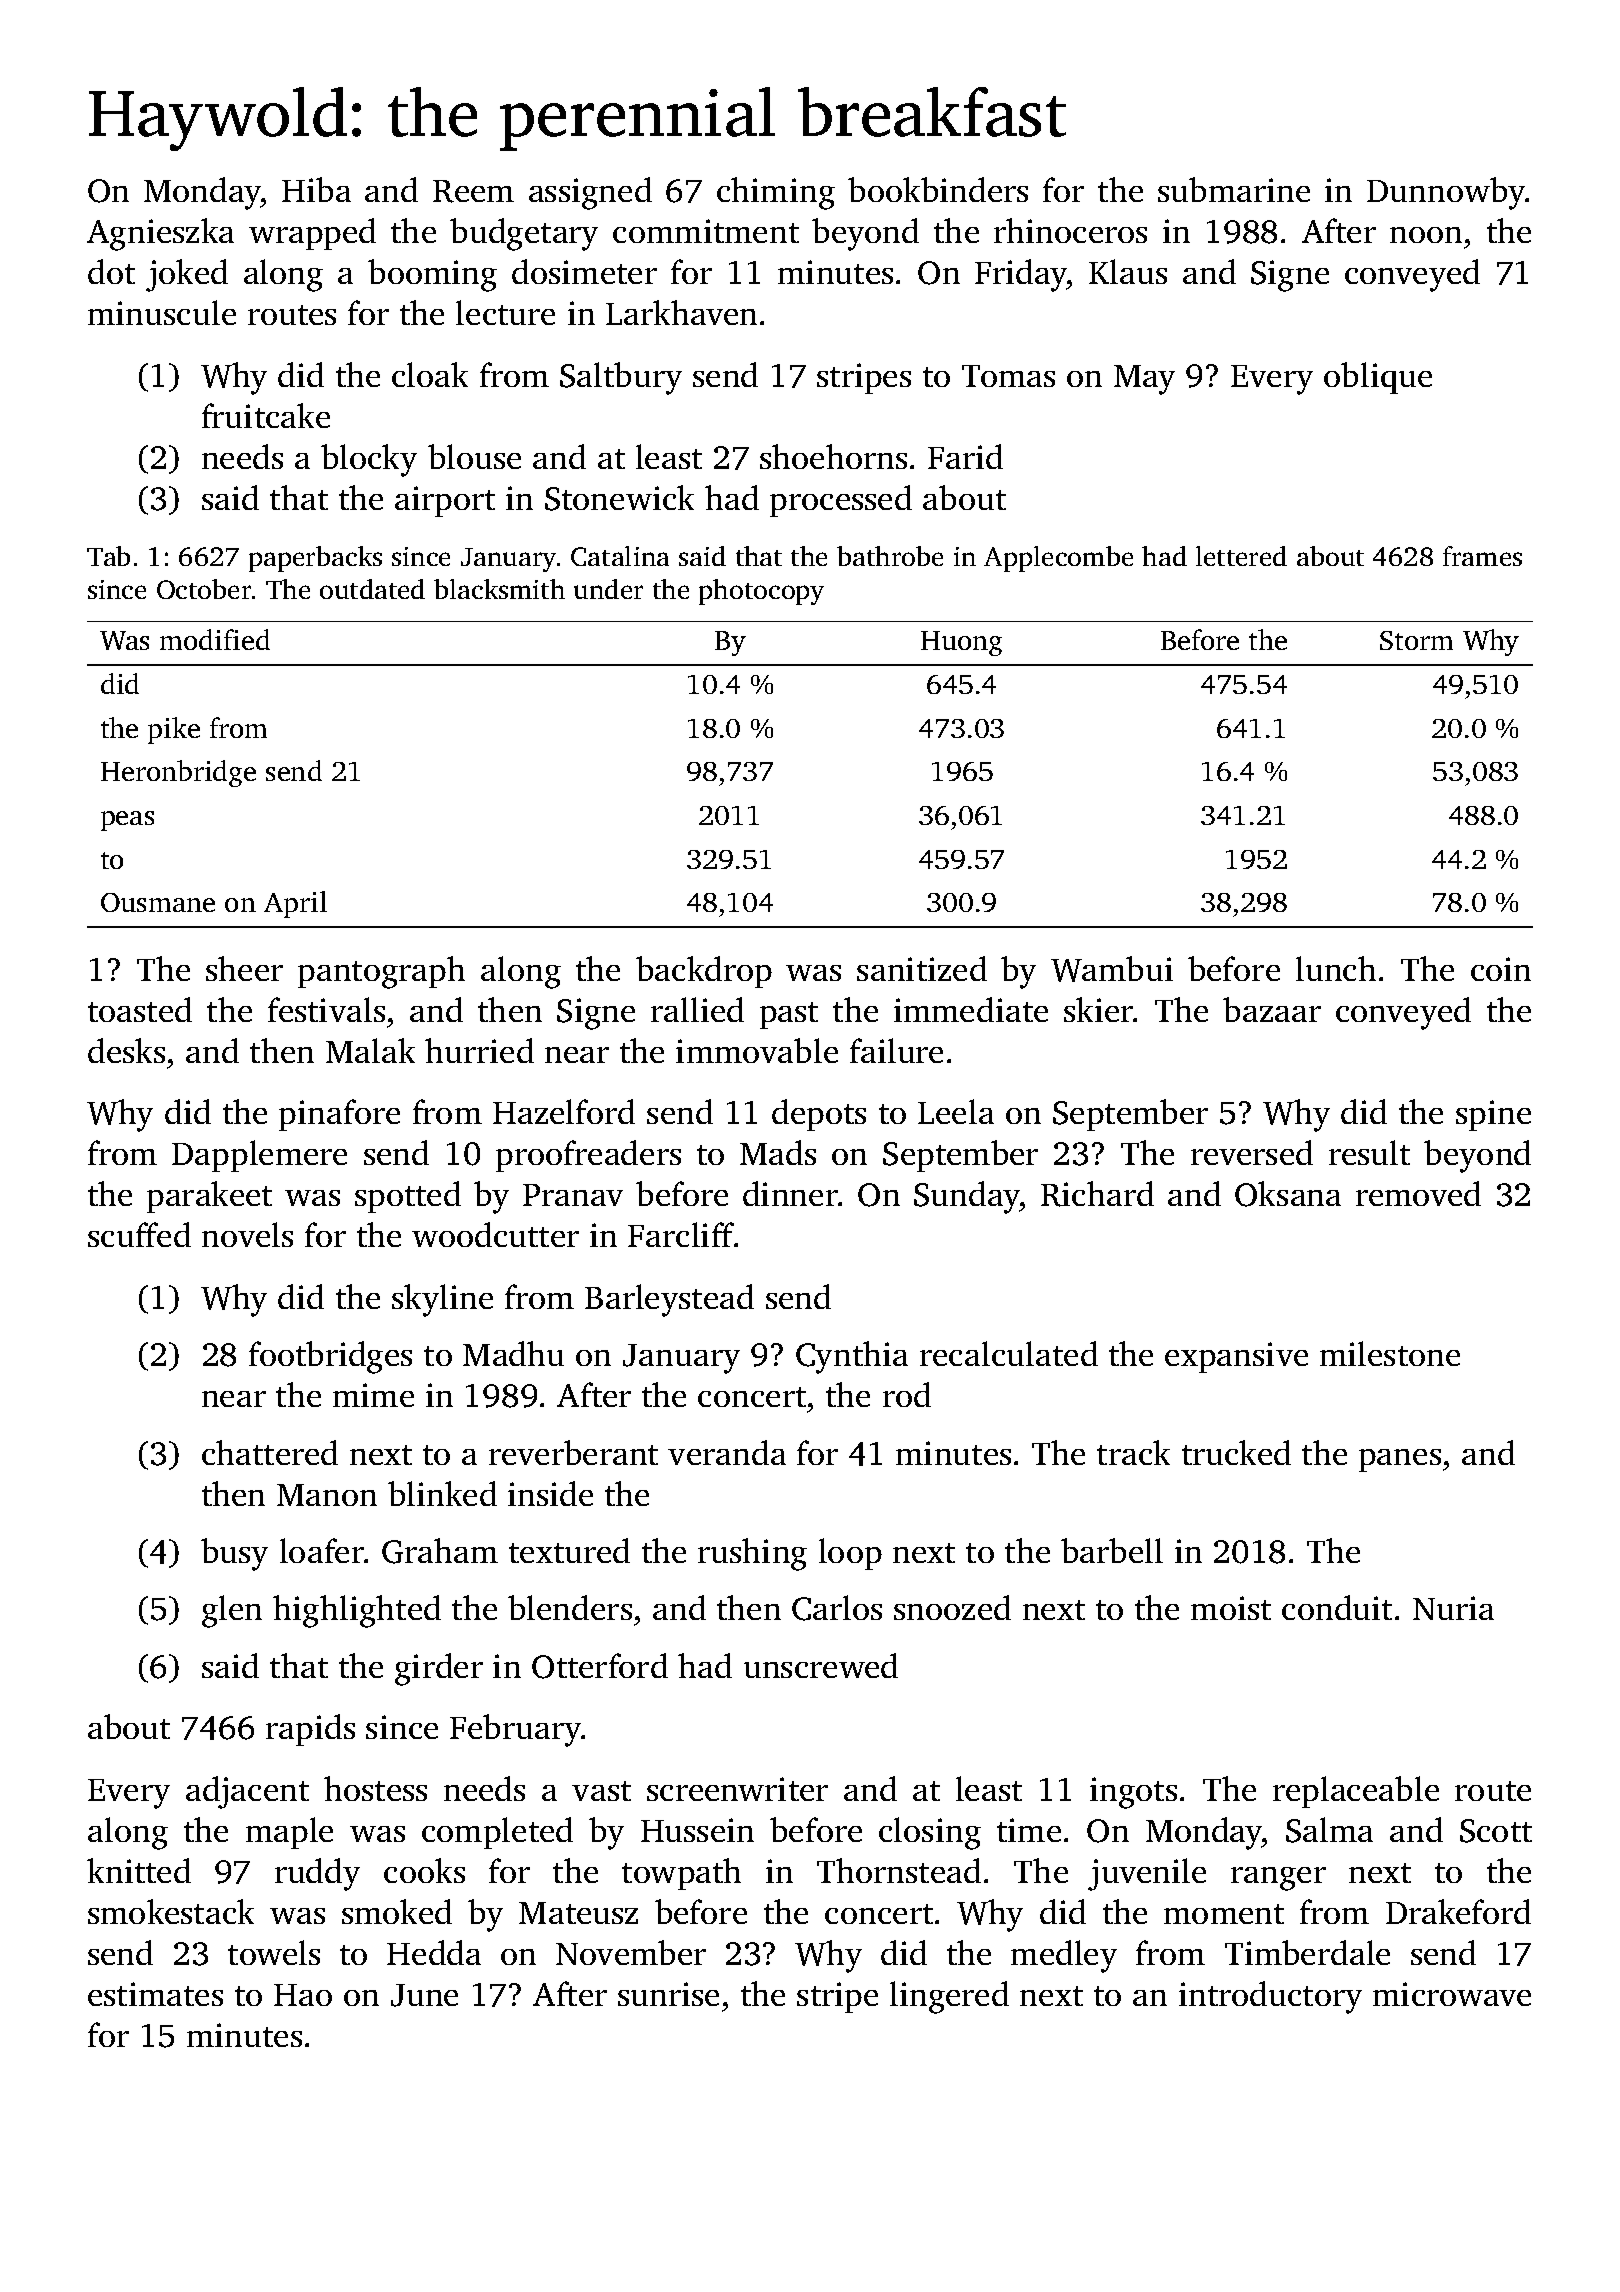 The width and height of the screenshot is (1620, 2292). I want to click on backdrop, so click(704, 972).
